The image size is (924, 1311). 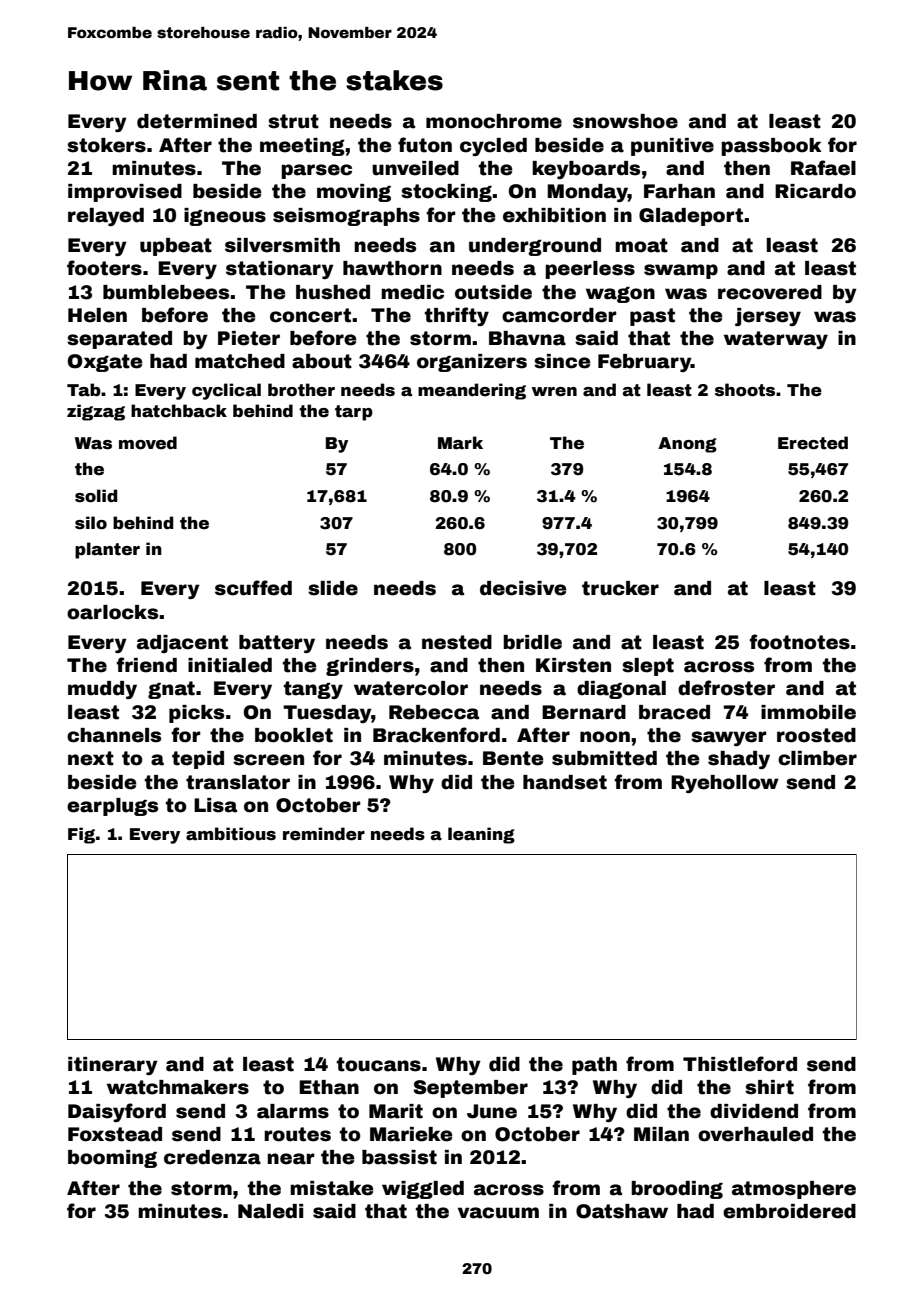 I want to click on seismographs, so click(x=346, y=217).
